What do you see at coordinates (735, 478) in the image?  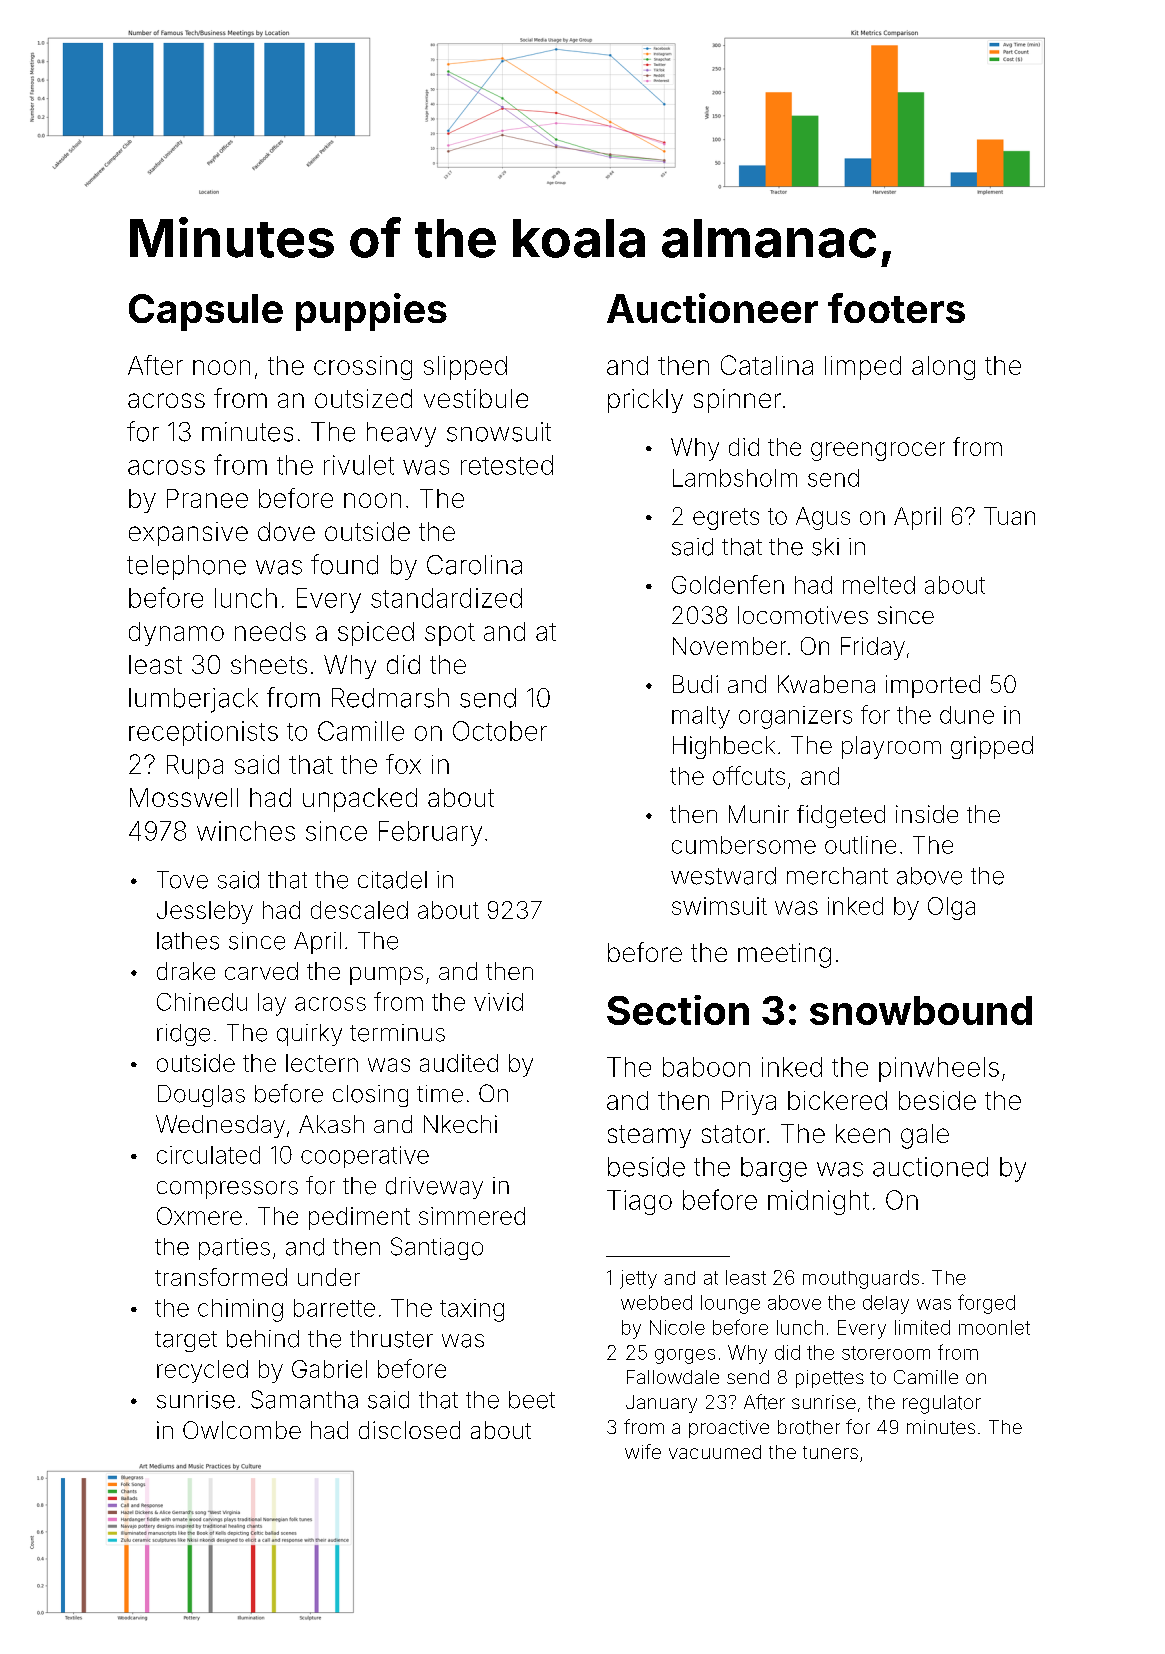 I see `Lambsholm` at bounding box center [735, 478].
